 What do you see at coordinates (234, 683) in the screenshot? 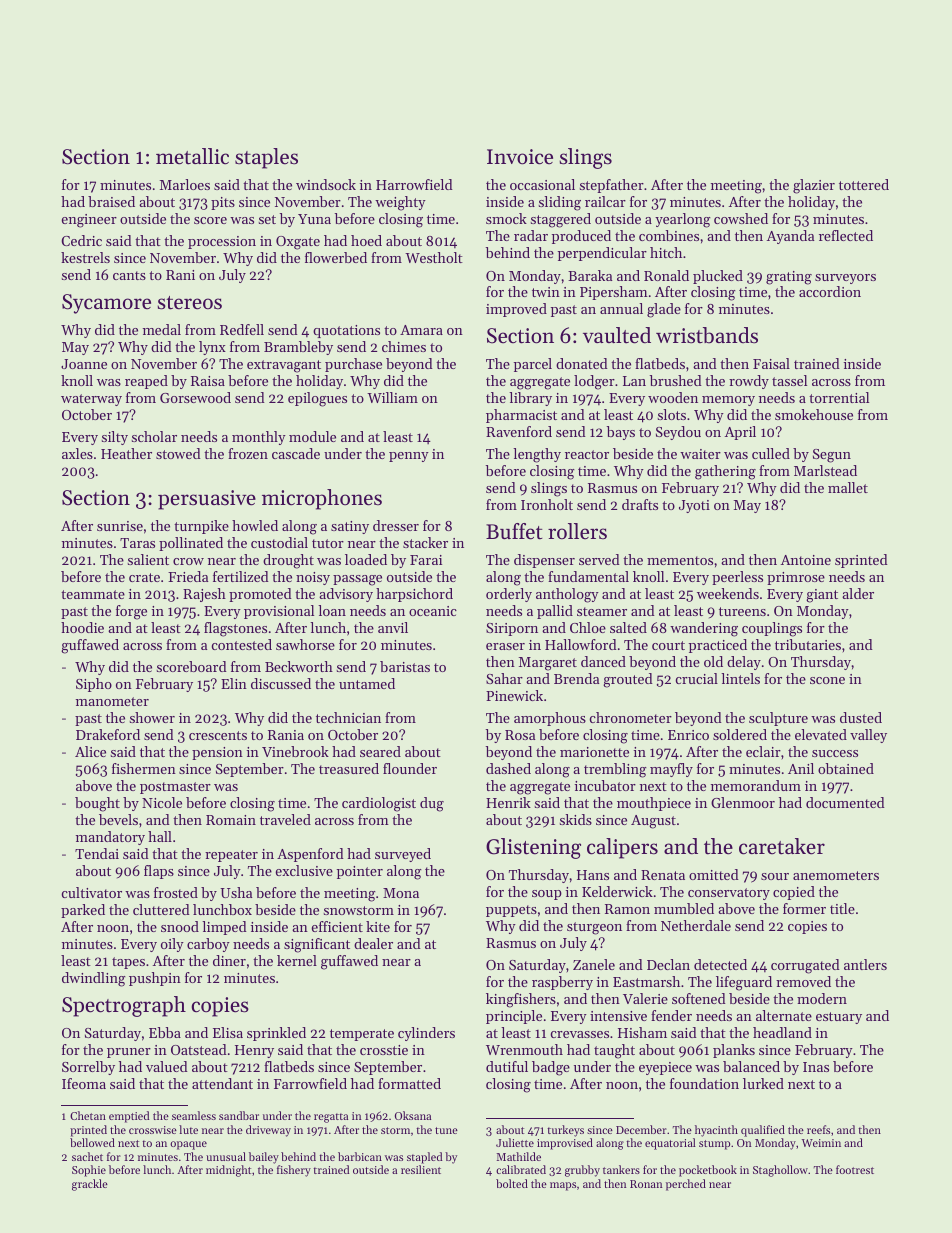
I see `Elin` at bounding box center [234, 683].
